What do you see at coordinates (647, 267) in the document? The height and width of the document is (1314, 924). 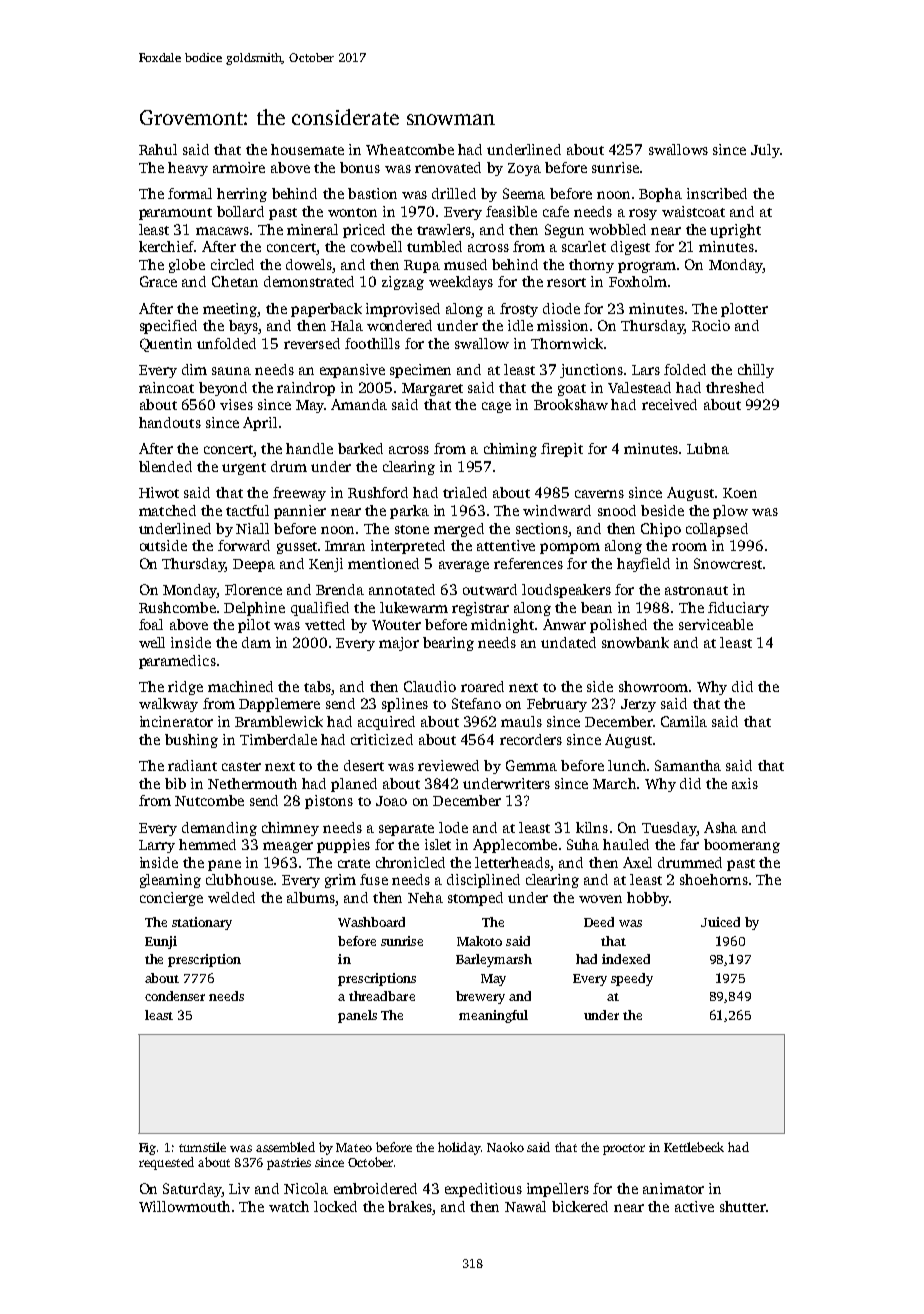 I see `program` at bounding box center [647, 267].
